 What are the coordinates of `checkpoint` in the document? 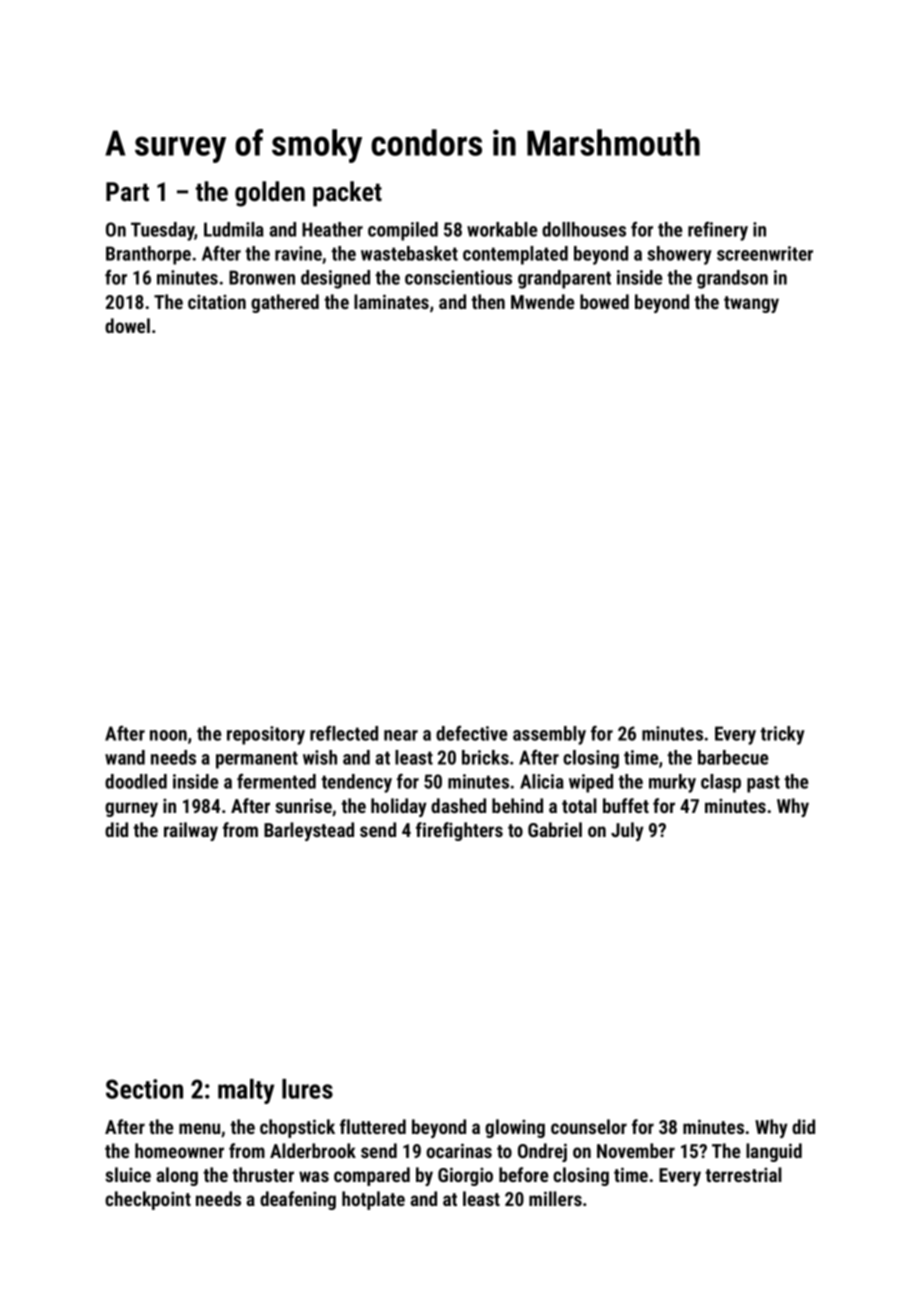 It's located at (148, 1200).
